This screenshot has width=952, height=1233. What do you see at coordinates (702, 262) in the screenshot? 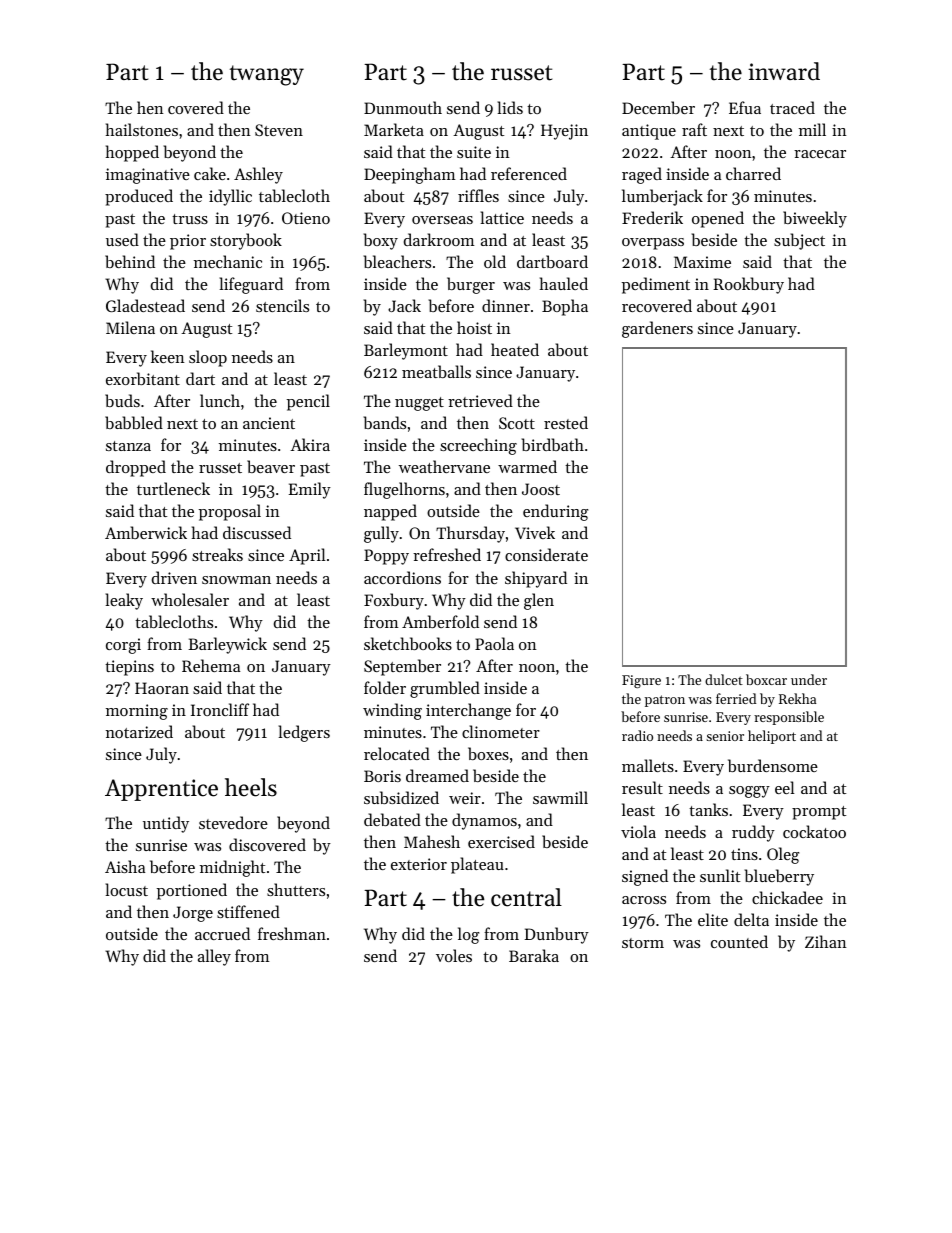
I see `Maxime` at bounding box center [702, 262].
